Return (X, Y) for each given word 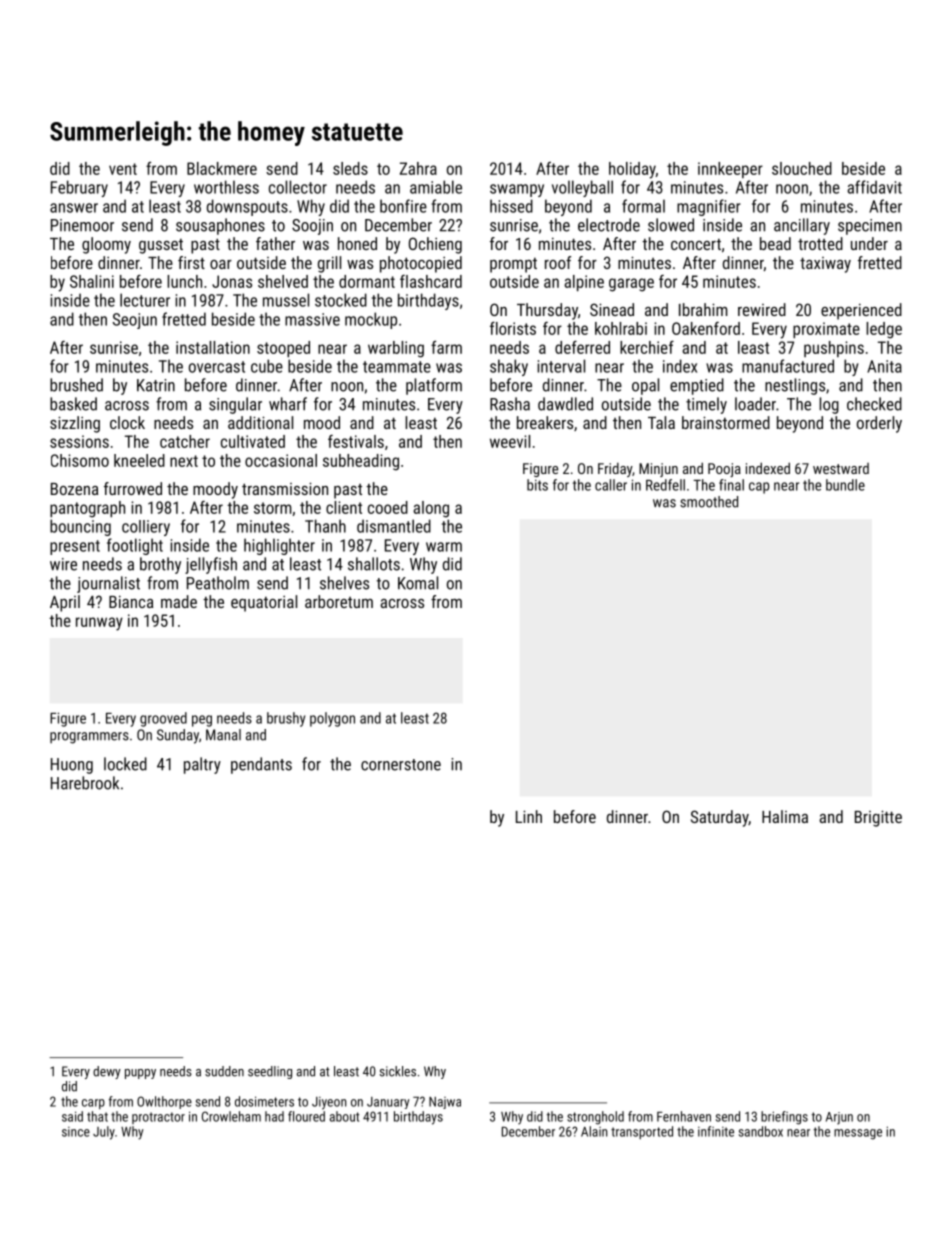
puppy (140, 1074)
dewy (107, 1072)
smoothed (709, 502)
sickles (398, 1071)
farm (446, 347)
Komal (418, 583)
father (275, 243)
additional (260, 422)
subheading (361, 462)
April (65, 603)
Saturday (720, 818)
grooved (163, 719)
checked (874, 404)
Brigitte (878, 818)
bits (537, 485)
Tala (661, 422)
